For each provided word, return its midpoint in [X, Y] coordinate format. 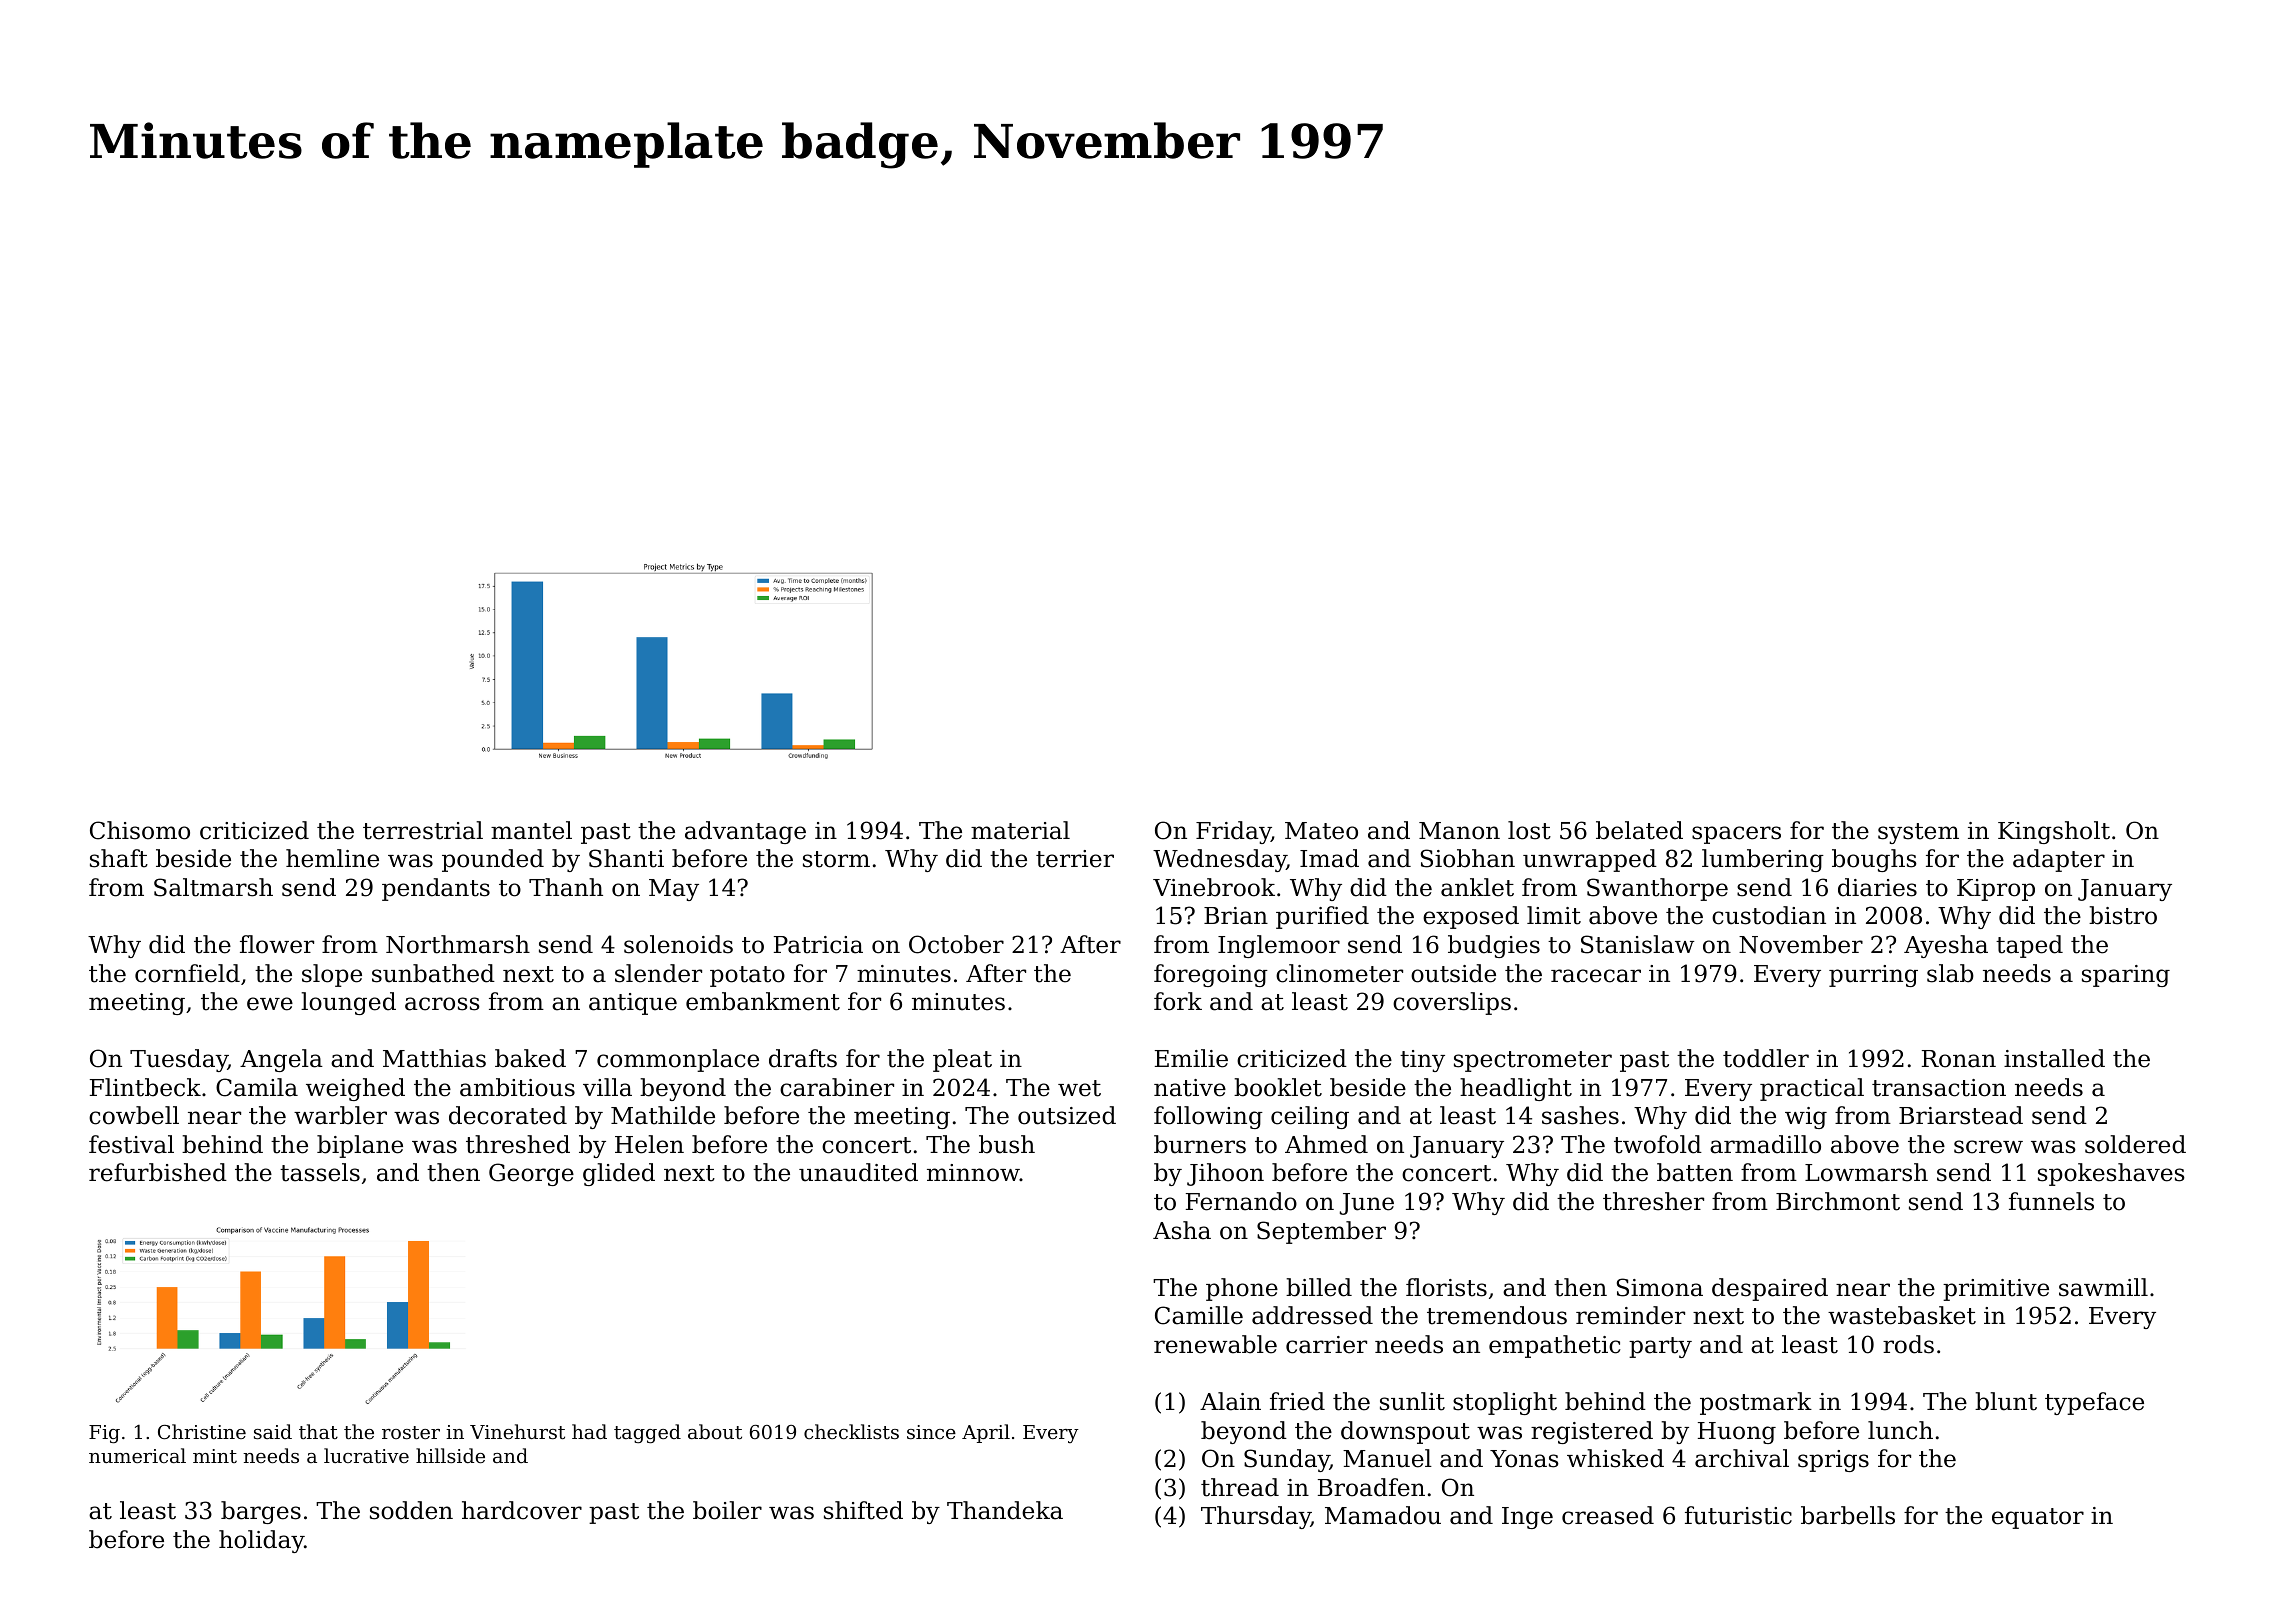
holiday [261, 1541]
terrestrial [423, 830]
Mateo [1321, 831]
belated [1639, 830]
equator [2038, 1518]
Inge [1527, 1518]
